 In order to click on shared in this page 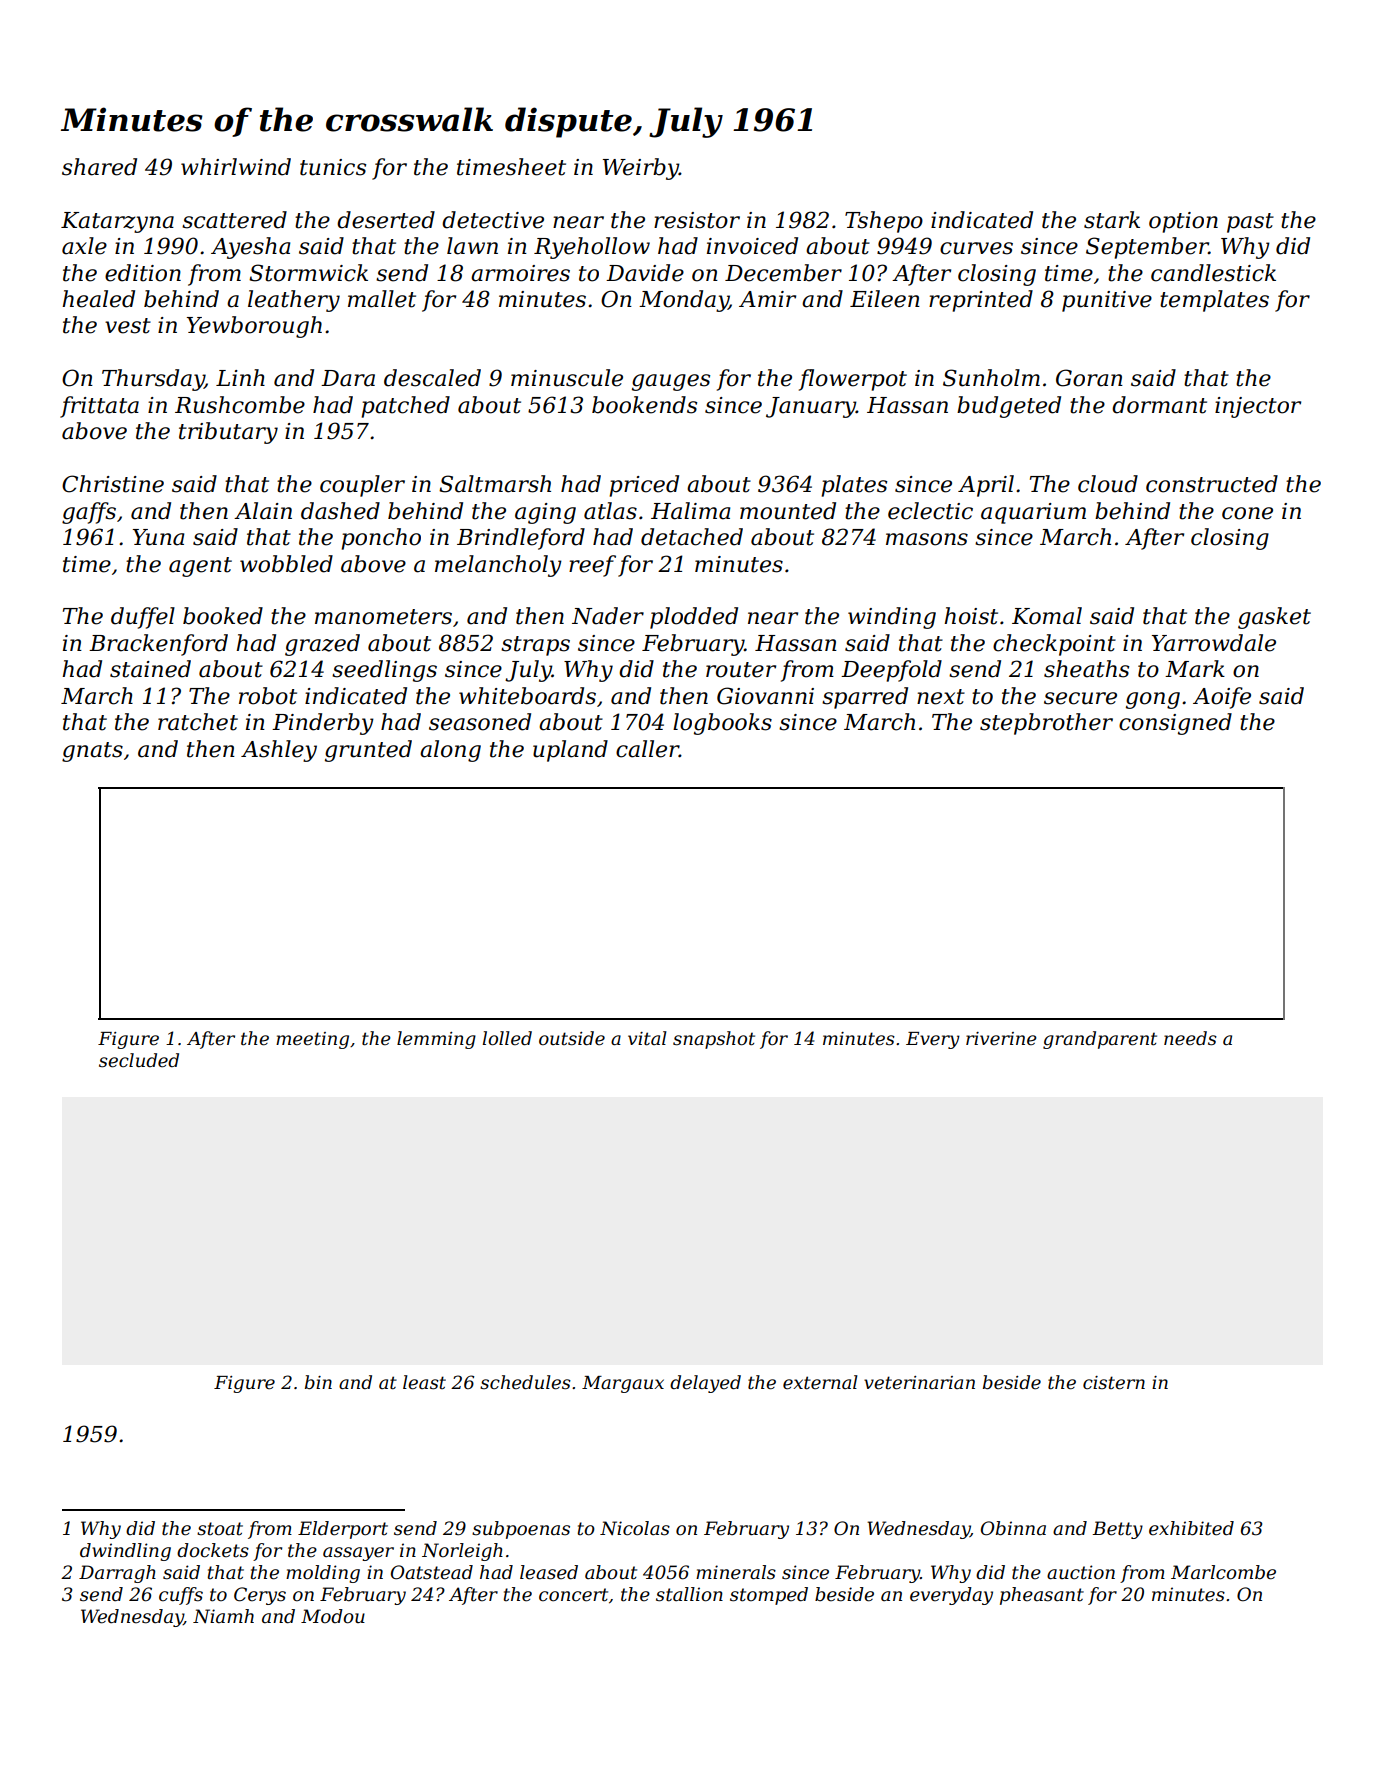, I will do `click(99, 167)`.
